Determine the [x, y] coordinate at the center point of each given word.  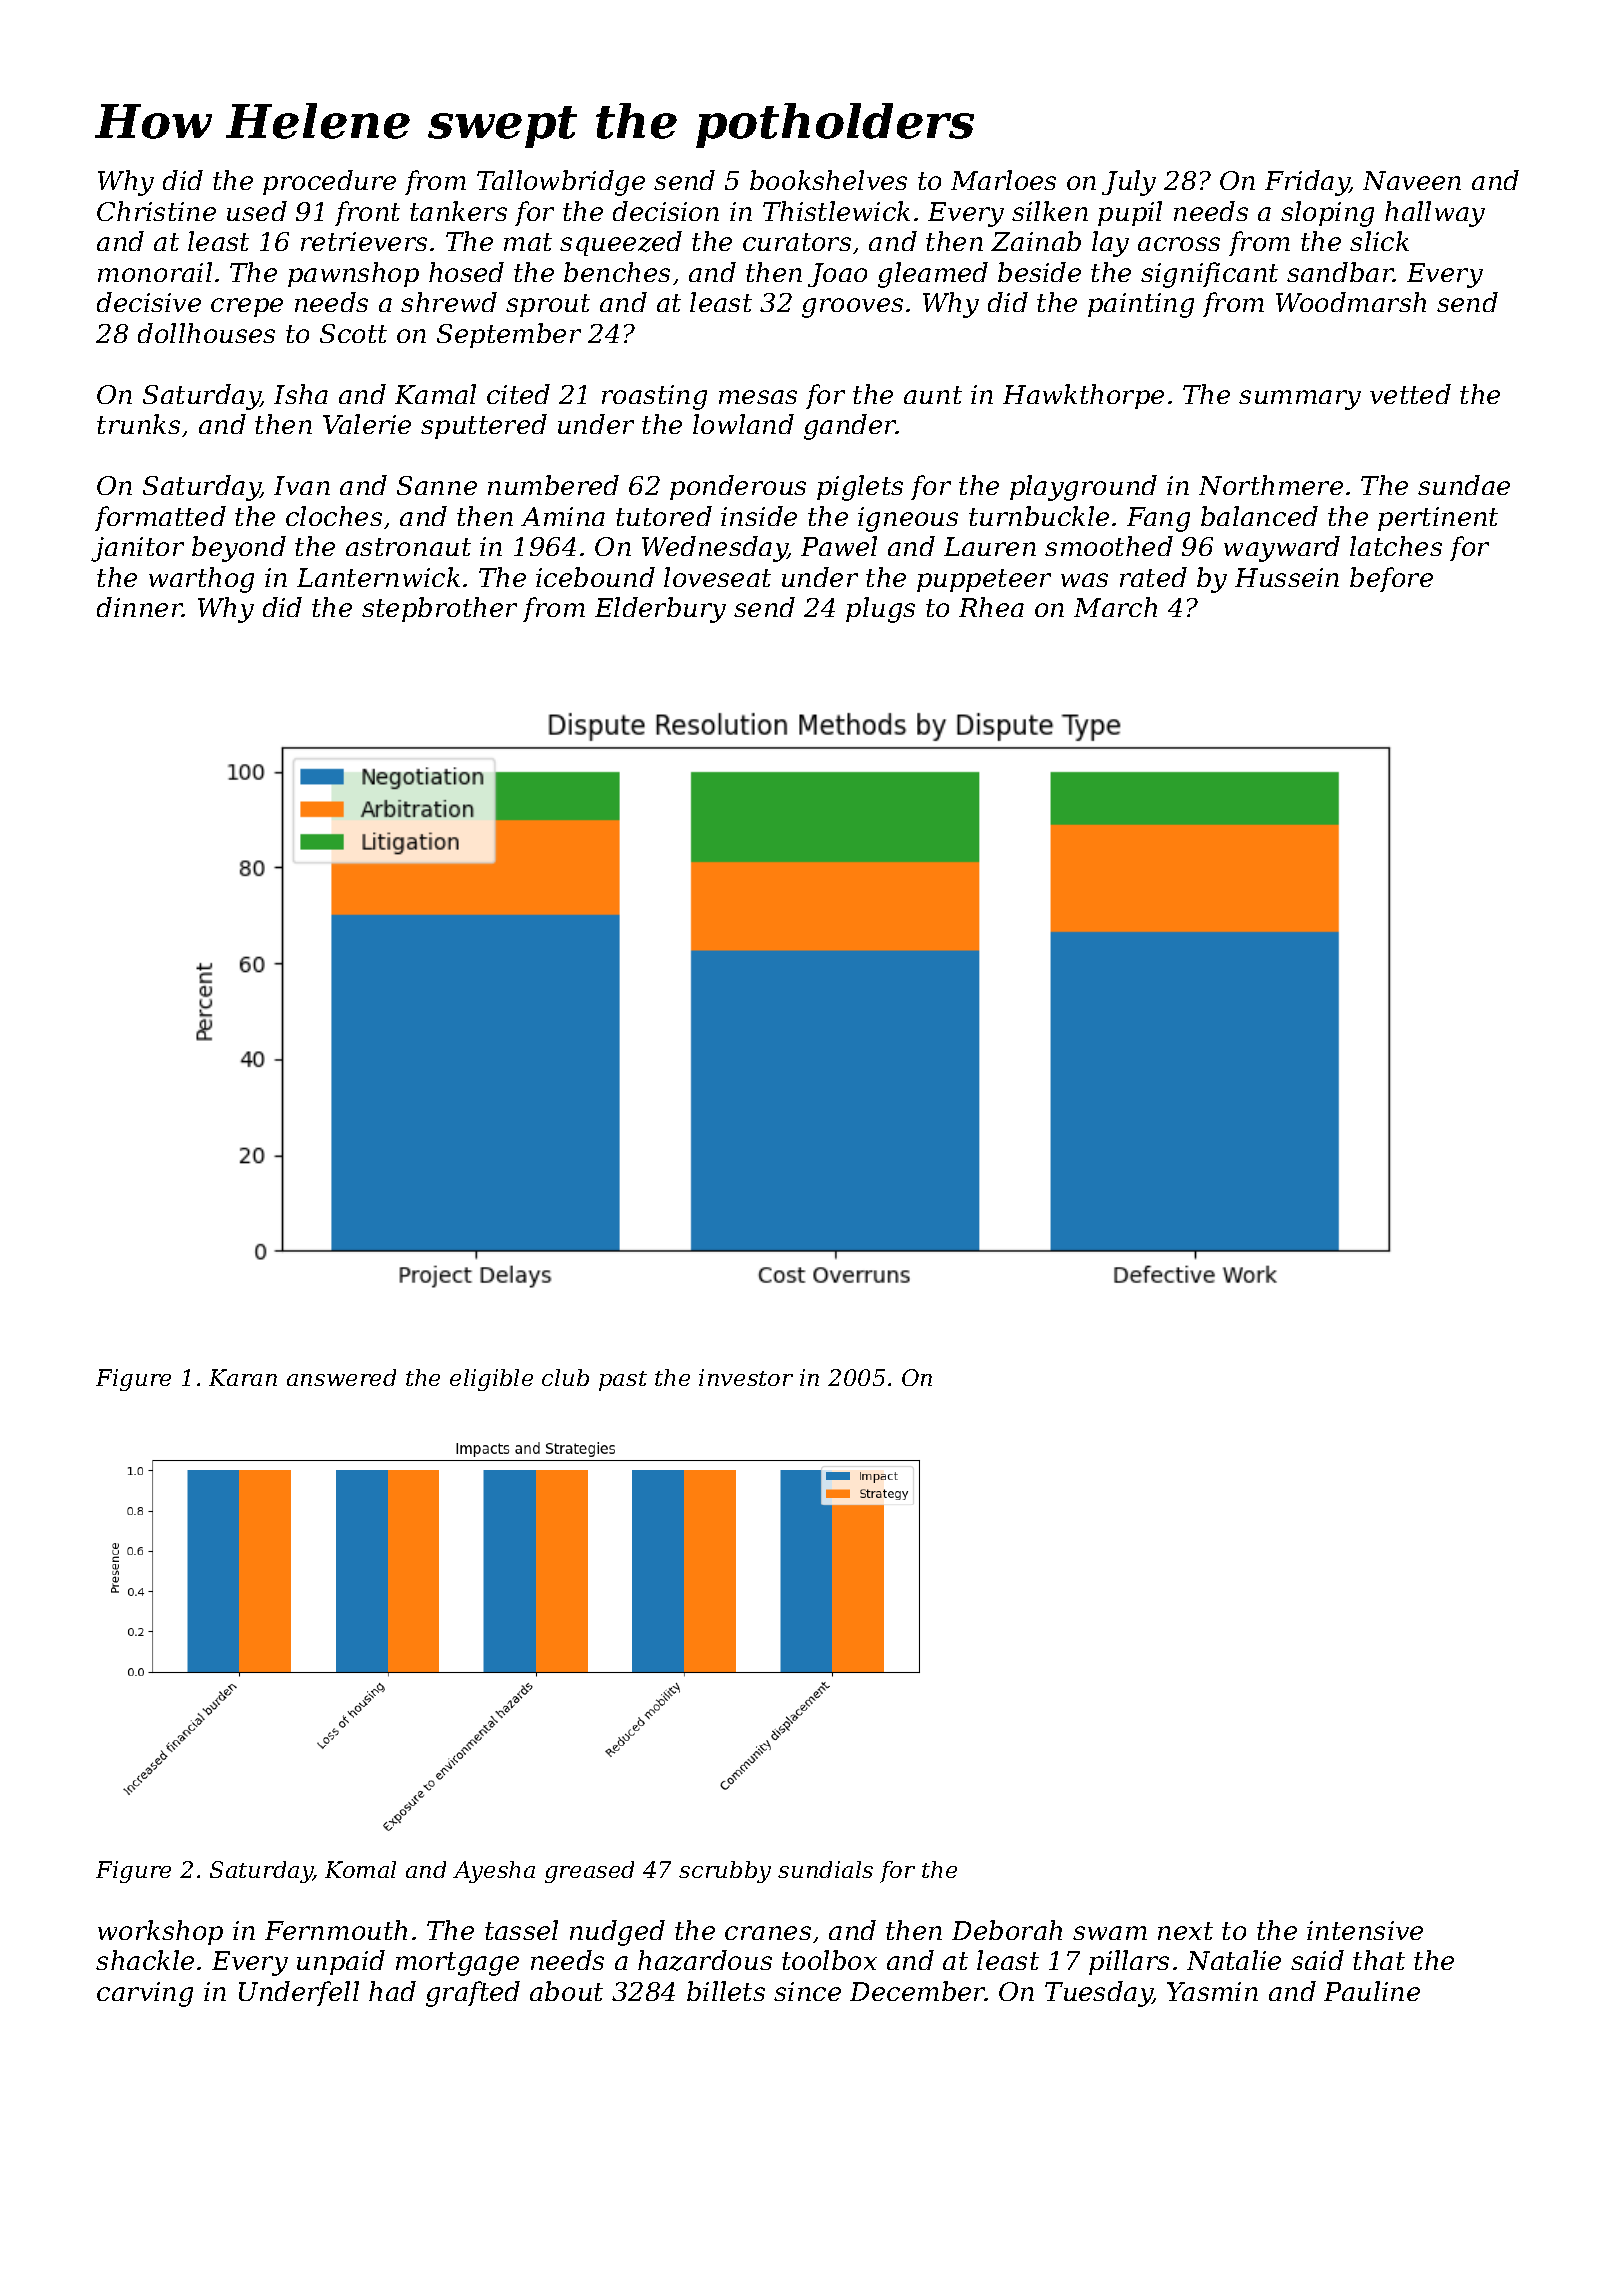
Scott [353, 333]
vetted [1410, 394]
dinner [140, 607]
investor [746, 1377]
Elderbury [660, 610]
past [623, 1381]
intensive [1365, 1930]
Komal [360, 1869]
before [1391, 579]
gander [850, 427]
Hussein [1287, 577]
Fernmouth [336, 1930]
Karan [243, 1377]
